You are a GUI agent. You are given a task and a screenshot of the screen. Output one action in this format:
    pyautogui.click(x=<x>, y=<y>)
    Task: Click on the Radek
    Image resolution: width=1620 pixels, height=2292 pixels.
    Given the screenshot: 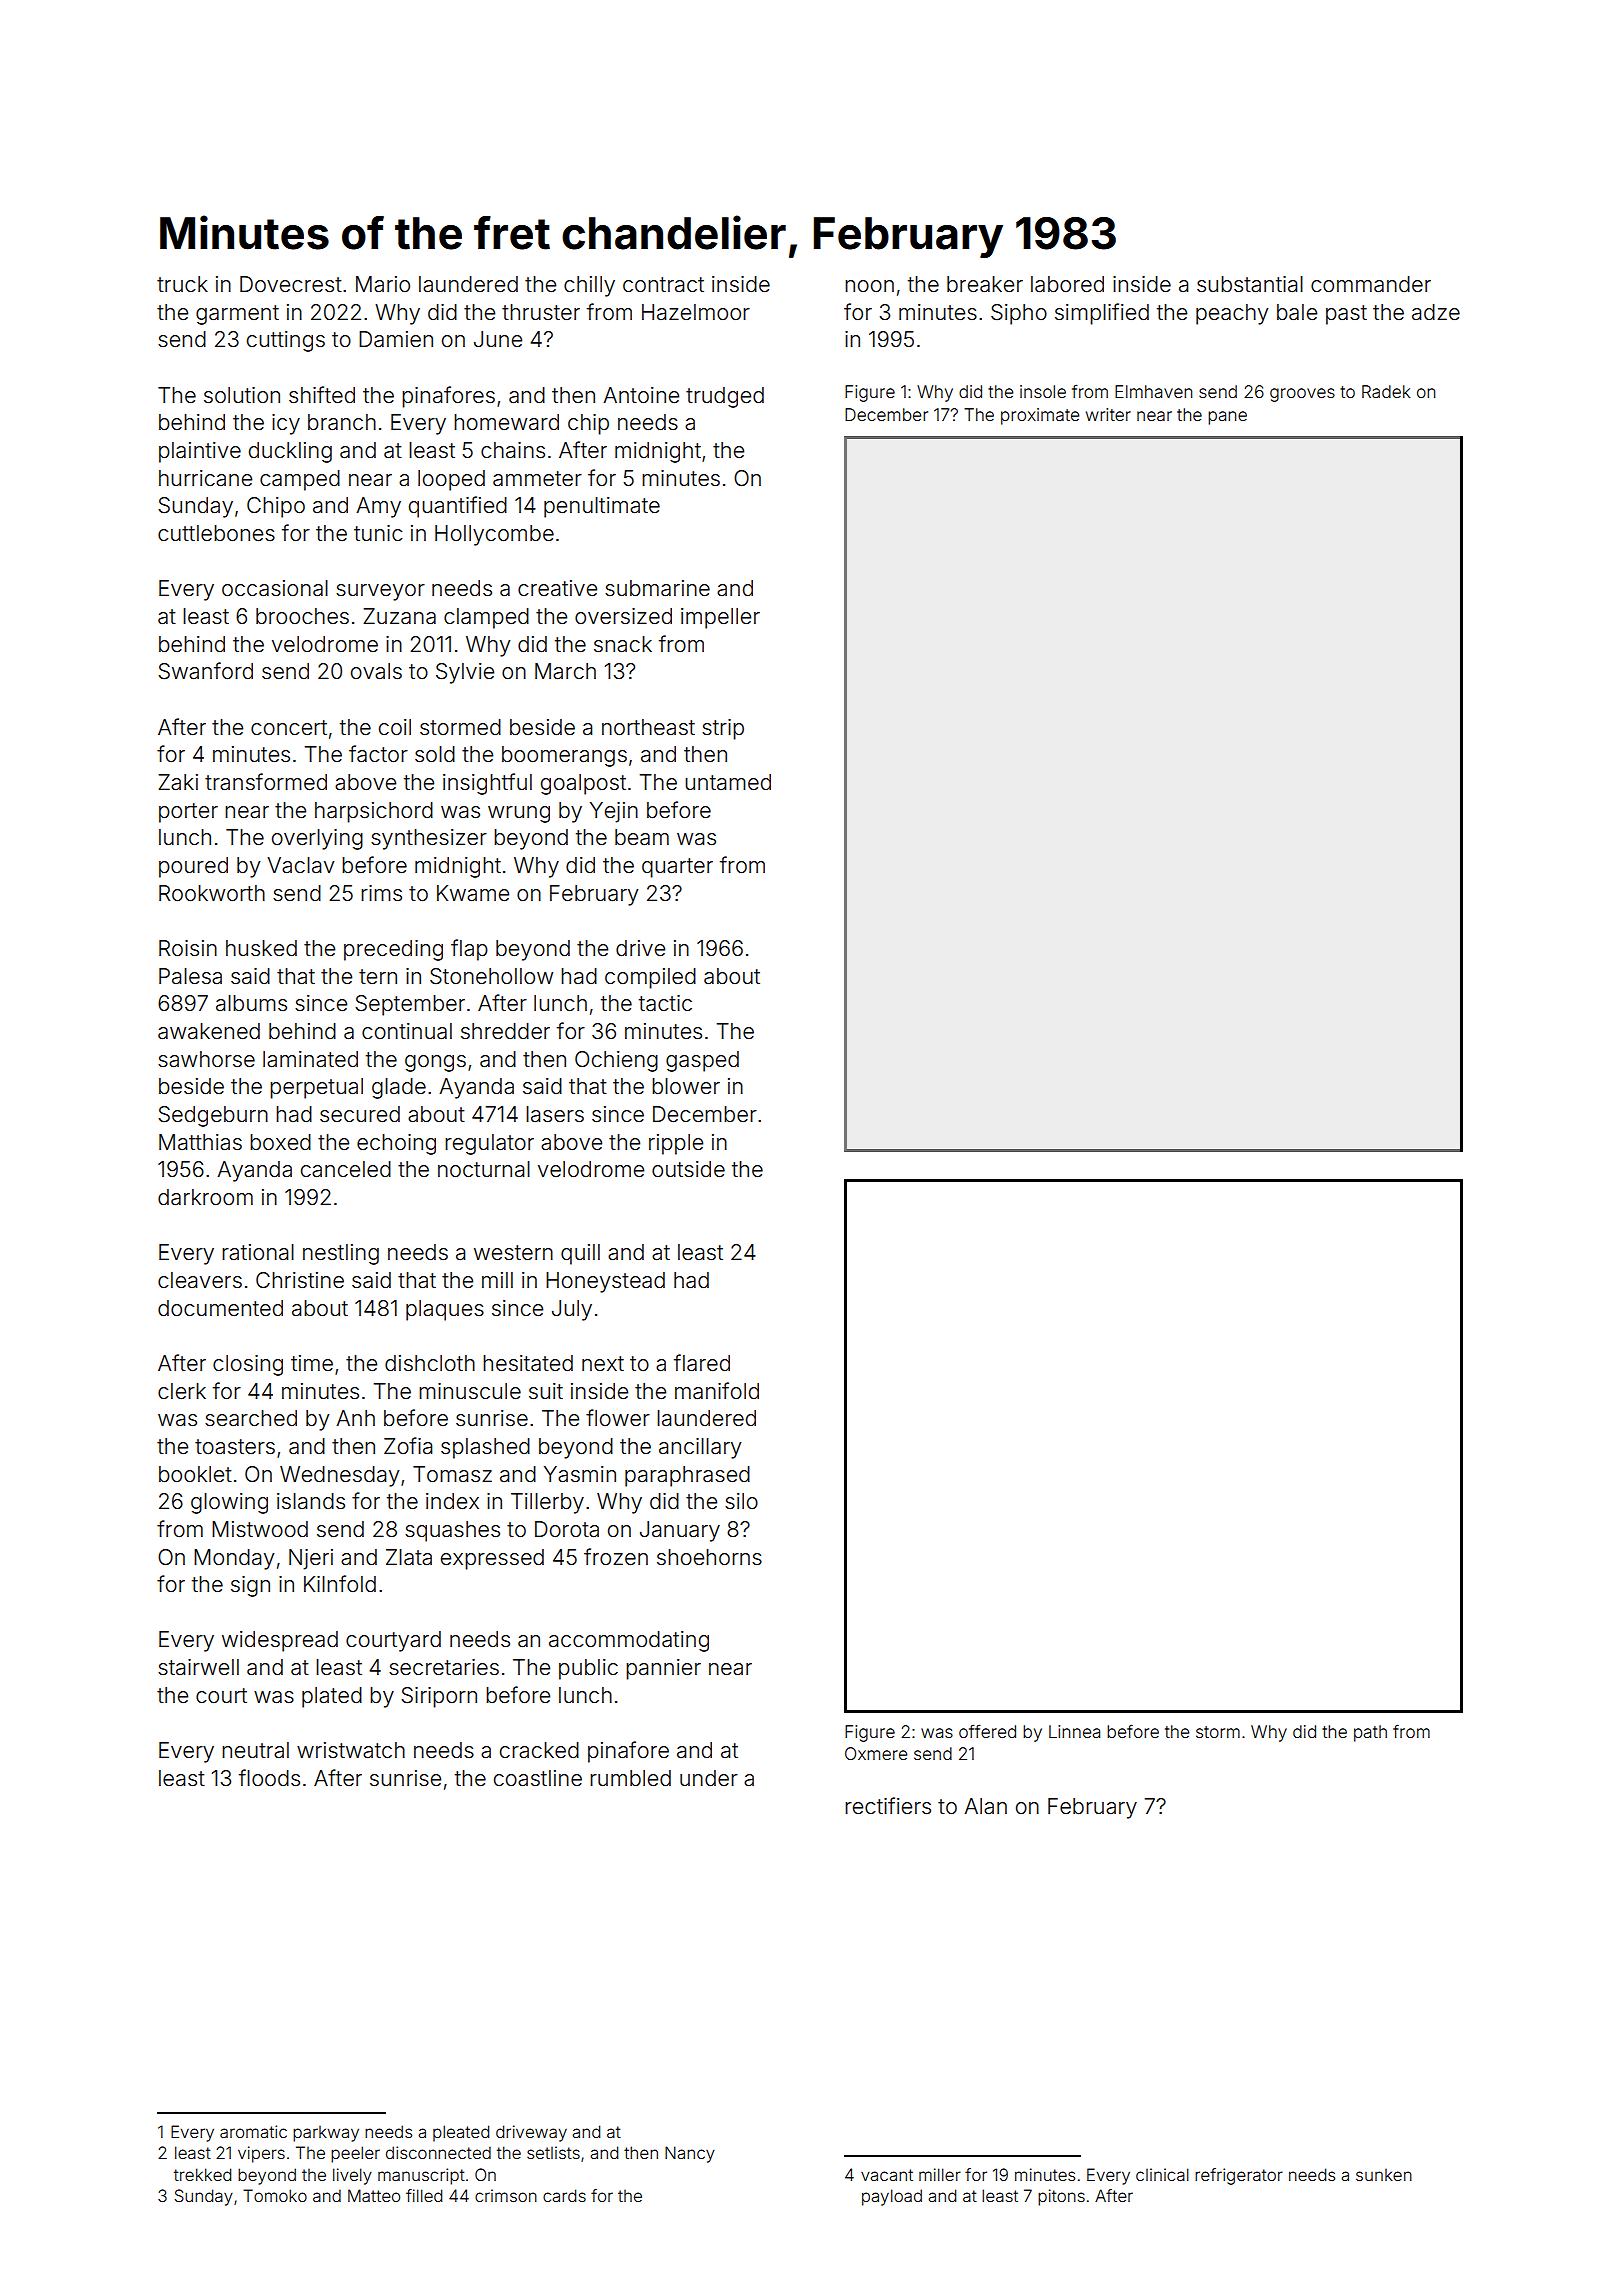 What is the action you would take?
    pyautogui.click(x=1386, y=391)
